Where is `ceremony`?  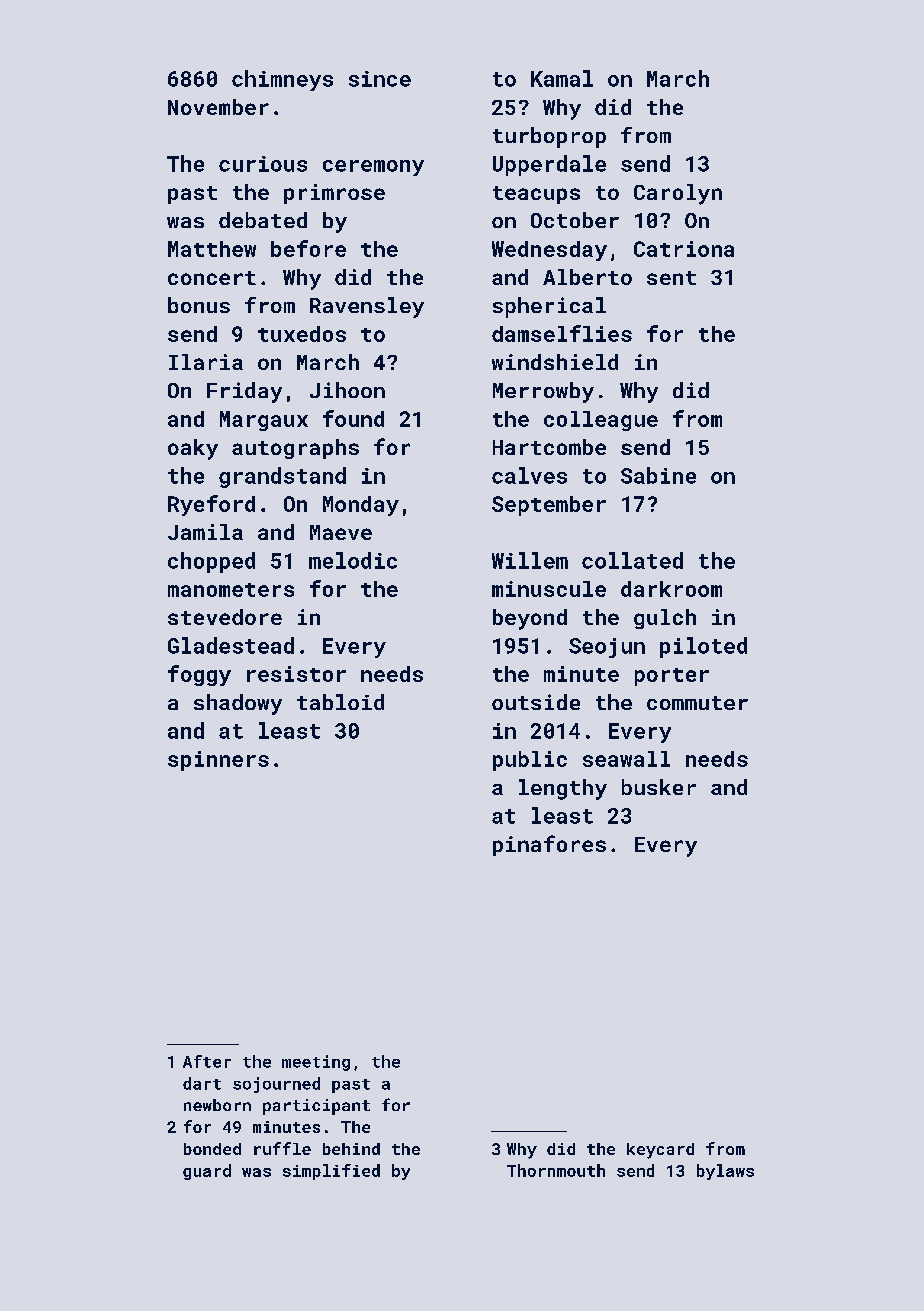
ceremony is located at coordinates (373, 168).
